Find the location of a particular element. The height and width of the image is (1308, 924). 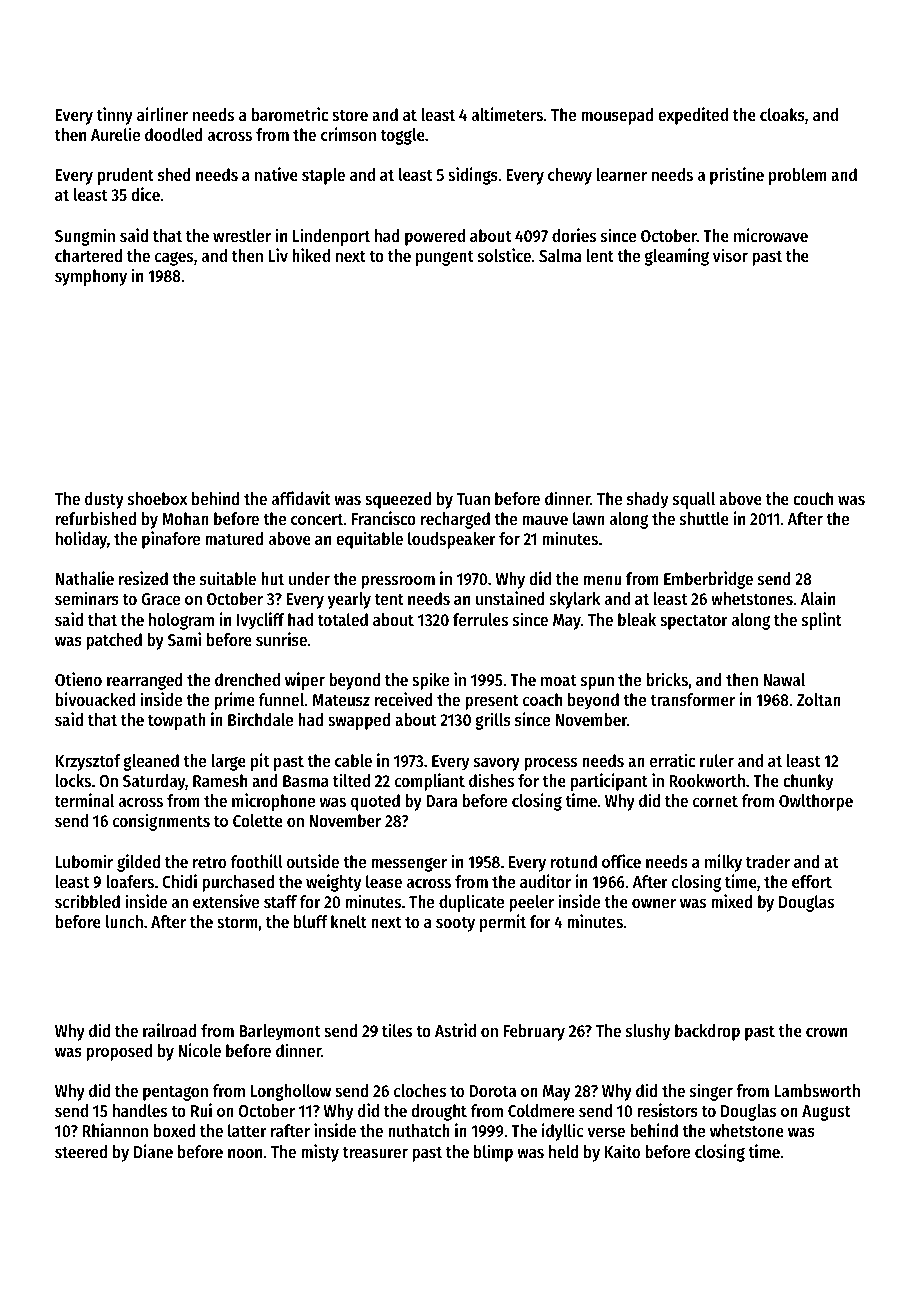

microwave is located at coordinates (771, 235).
